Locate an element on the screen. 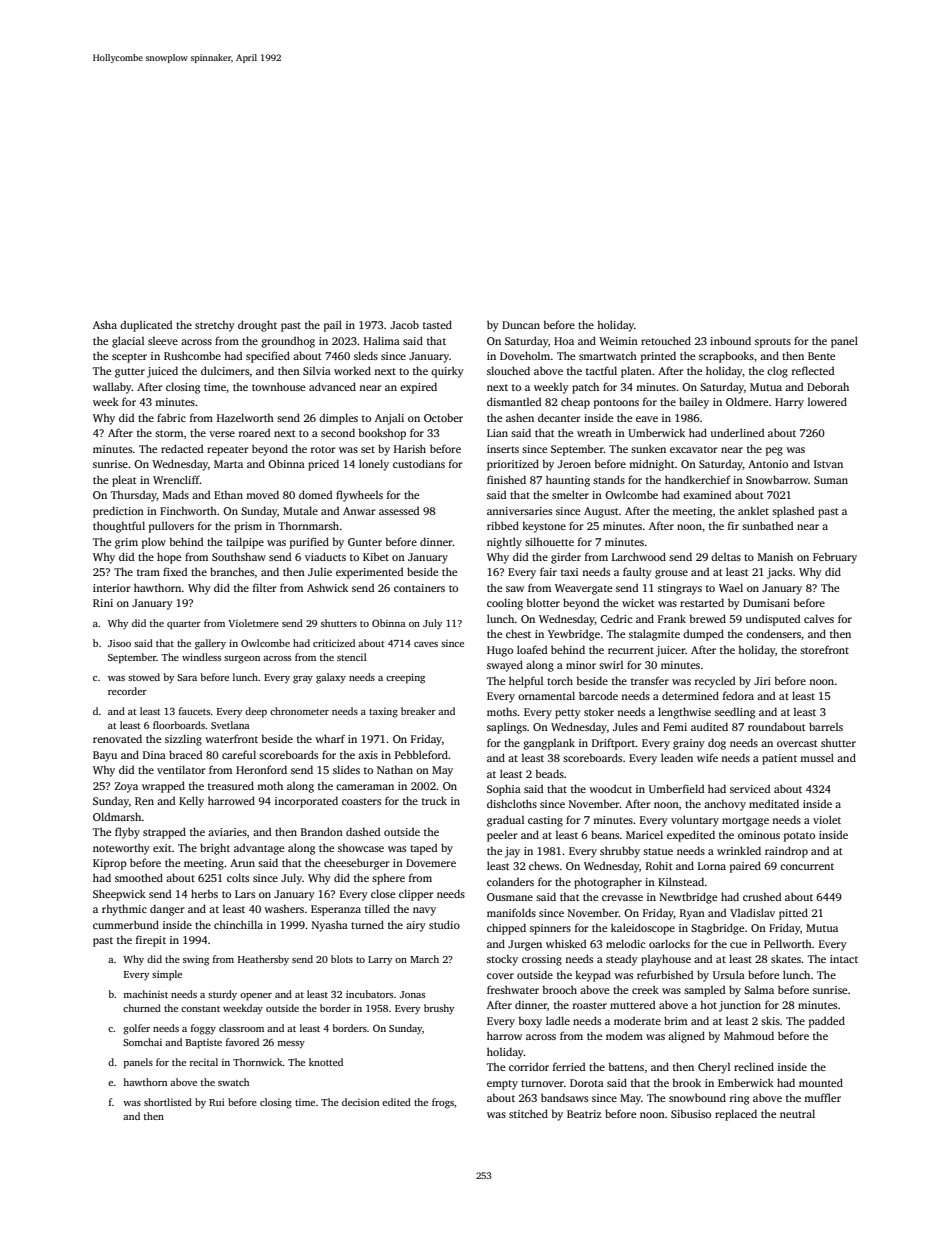  gutter is located at coordinates (130, 373).
